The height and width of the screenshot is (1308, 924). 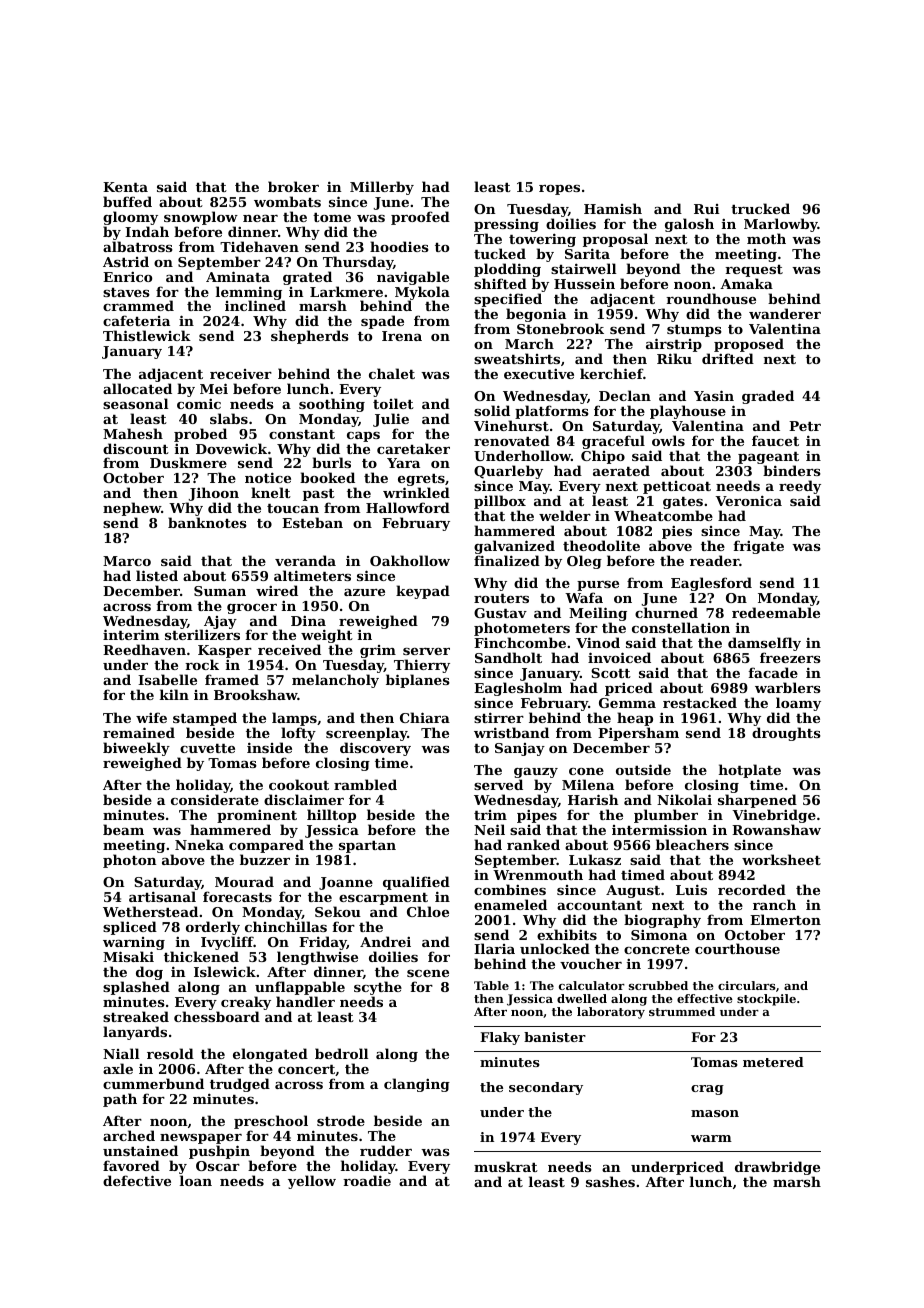 What do you see at coordinates (393, 403) in the screenshot?
I see `toilet` at bounding box center [393, 403].
